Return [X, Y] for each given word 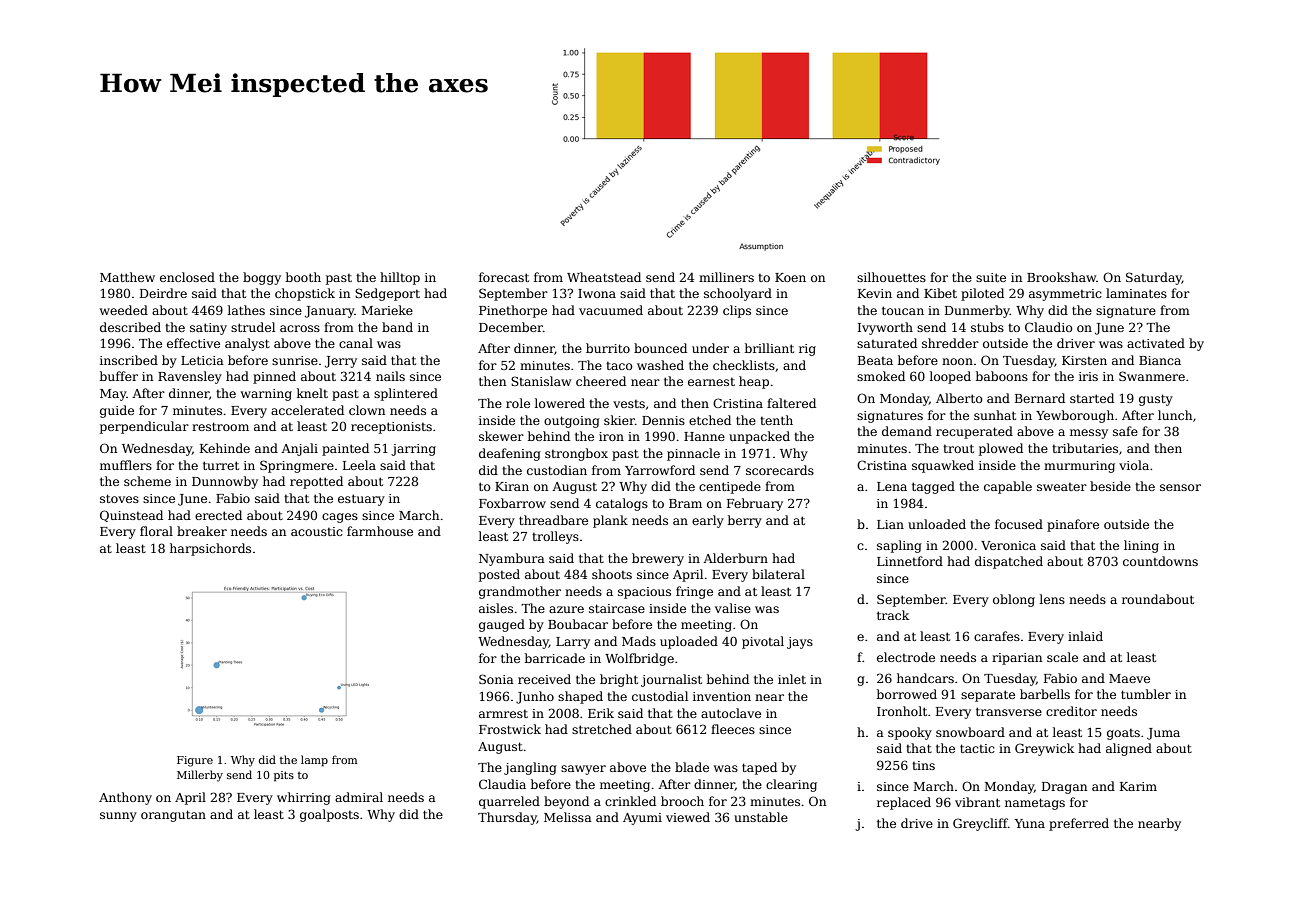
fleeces [733, 729]
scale [1062, 657]
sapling [899, 546]
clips [737, 311]
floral [156, 531]
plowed [1001, 449]
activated [1156, 343]
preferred [1079, 824]
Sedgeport [387, 294]
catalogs [622, 504]
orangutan [173, 816]
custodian [557, 470]
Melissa [568, 817]
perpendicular [144, 427]
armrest [503, 714]
